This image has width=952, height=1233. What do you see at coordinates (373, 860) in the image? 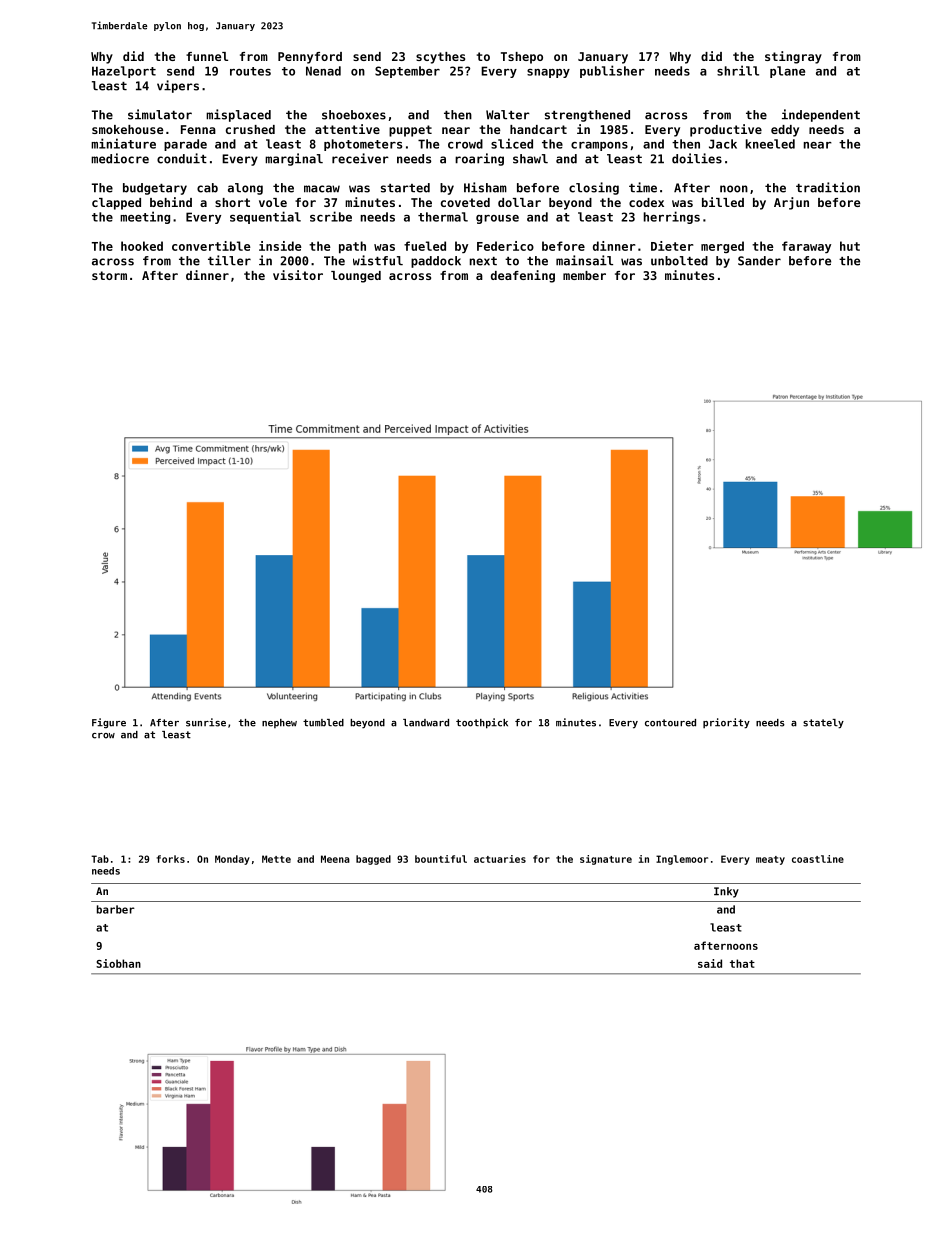
I see `bagged` at bounding box center [373, 860].
